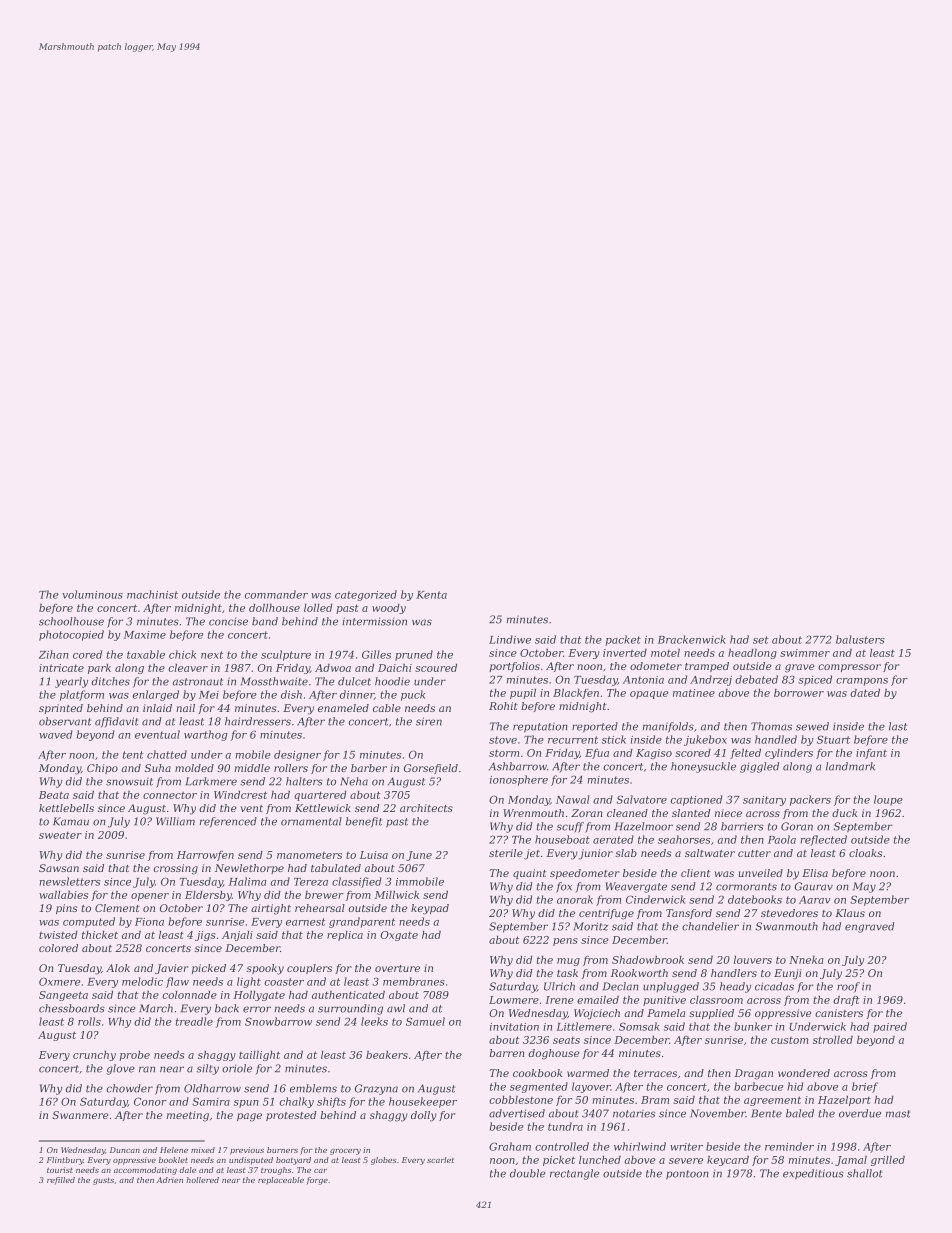  I want to click on machinist, so click(152, 594).
